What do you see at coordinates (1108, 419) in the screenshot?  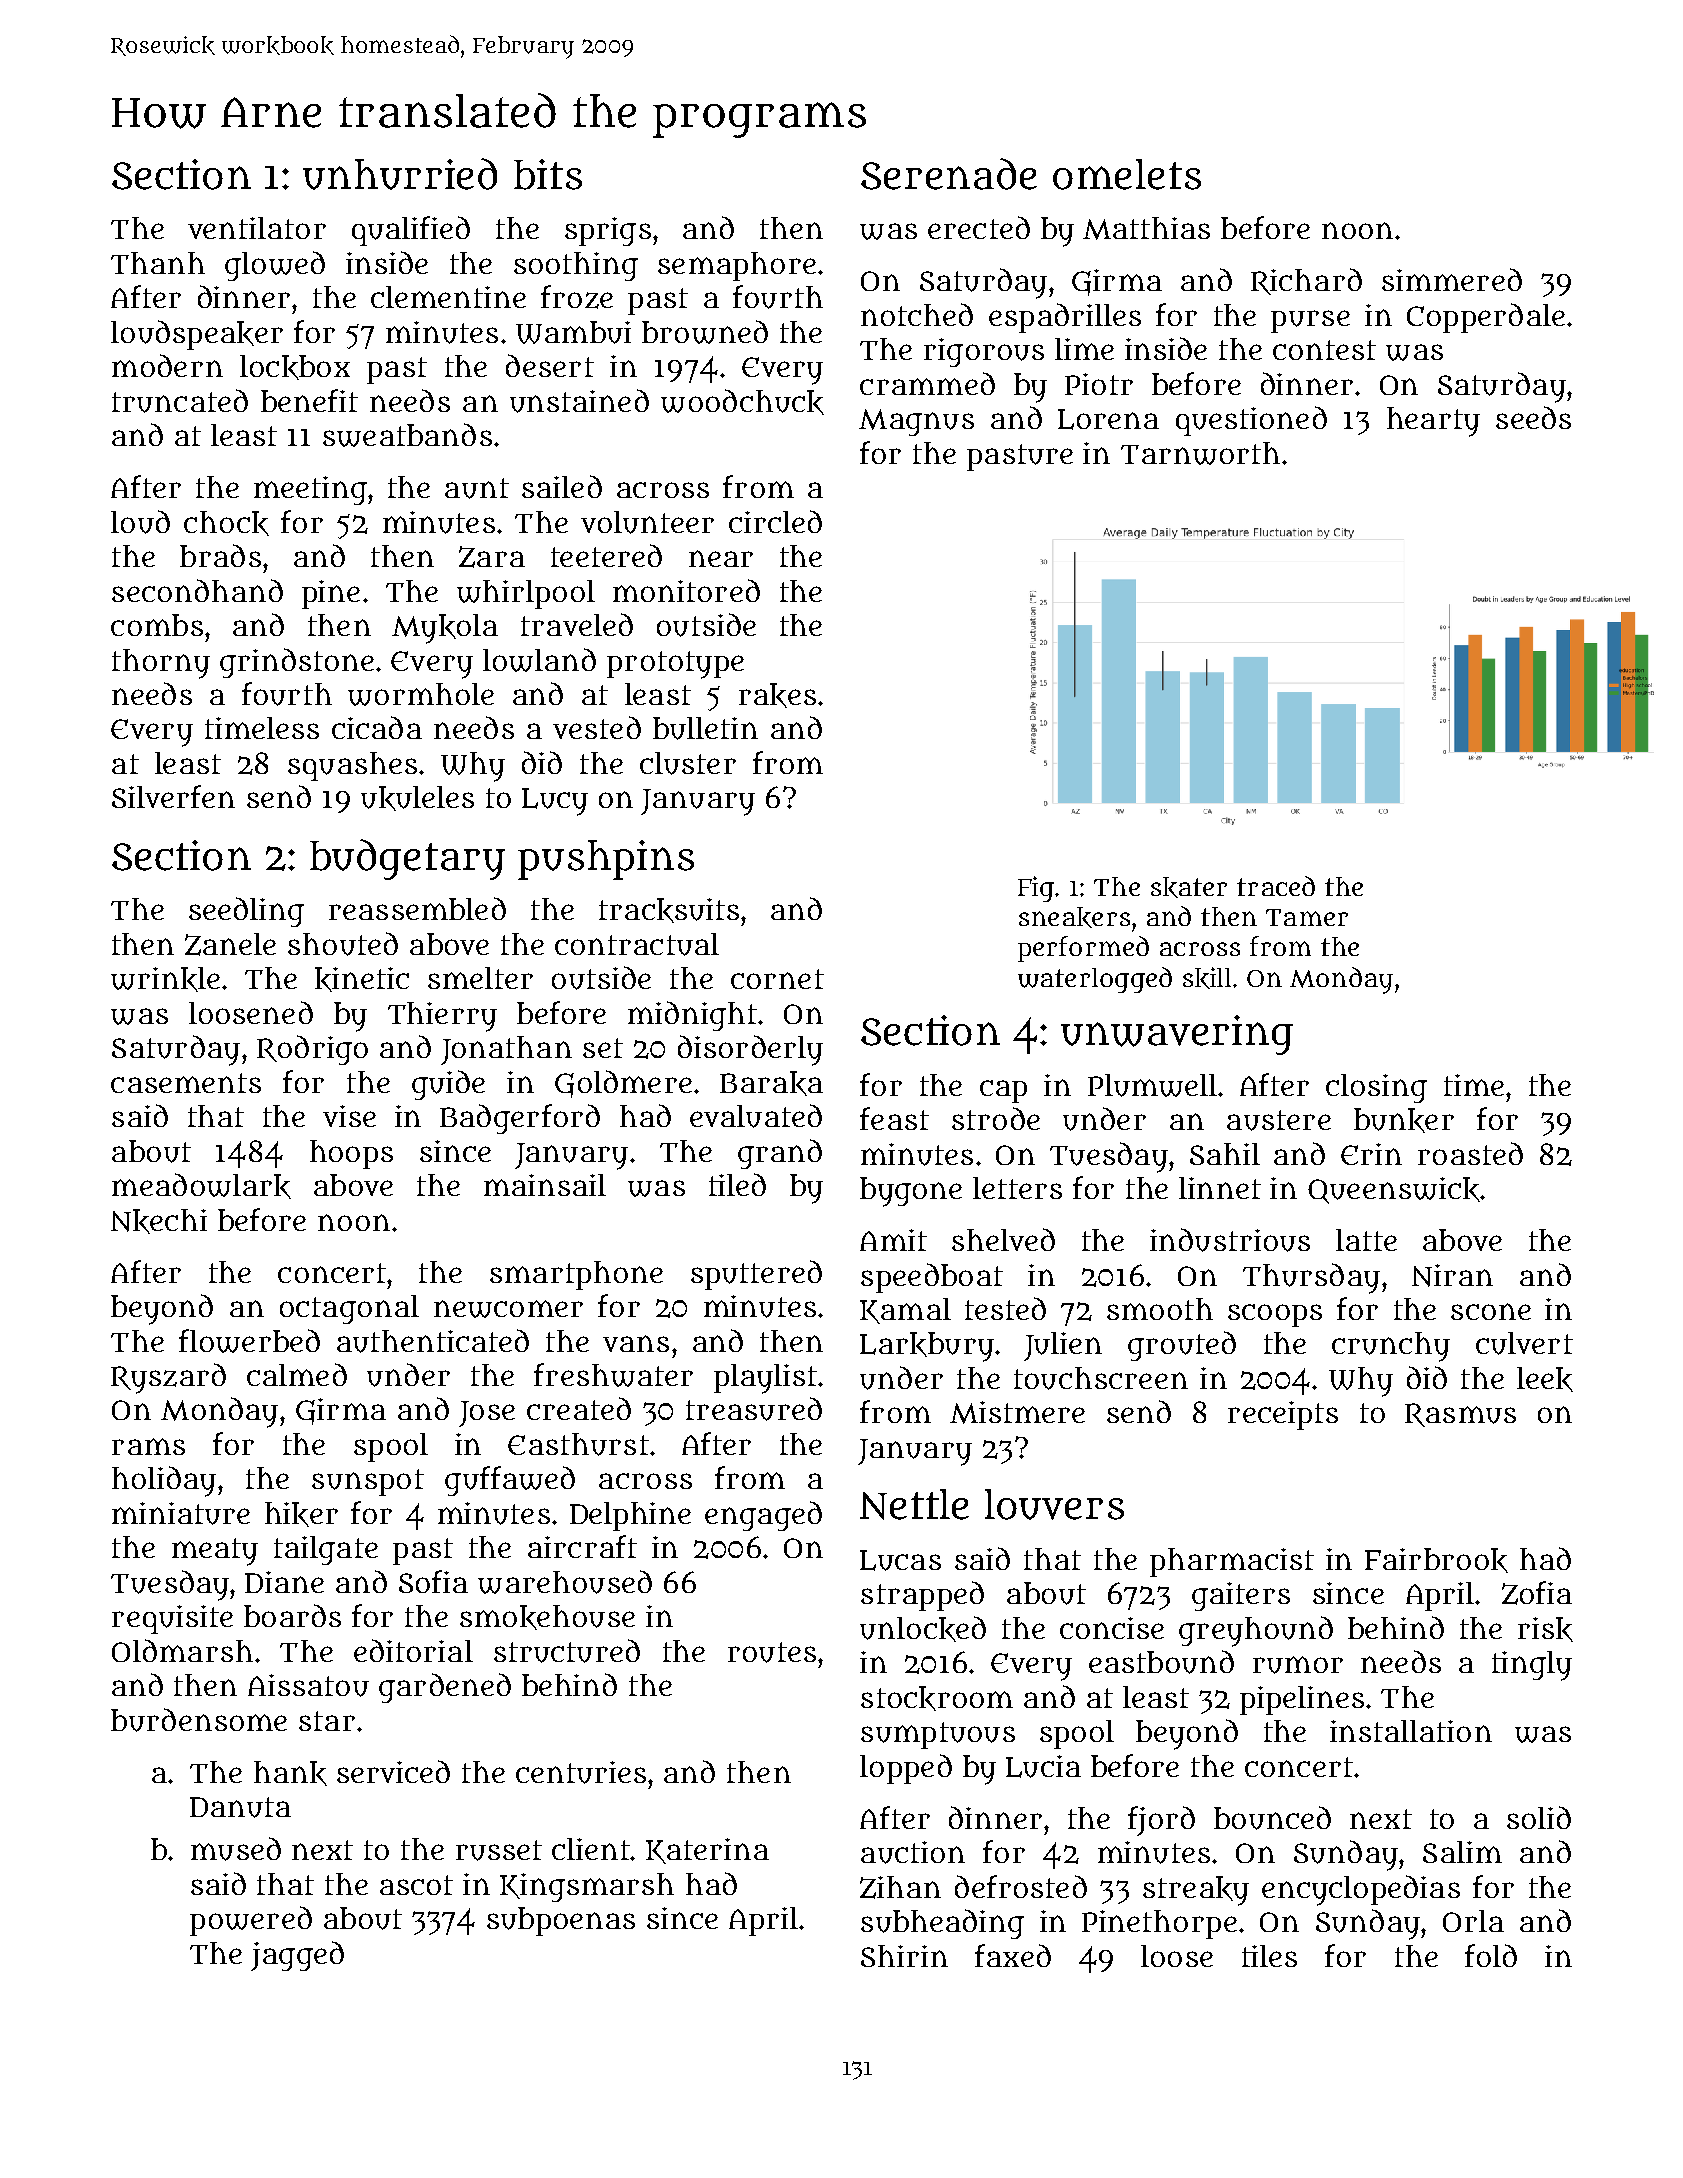 I see `Lorena` at bounding box center [1108, 419].
